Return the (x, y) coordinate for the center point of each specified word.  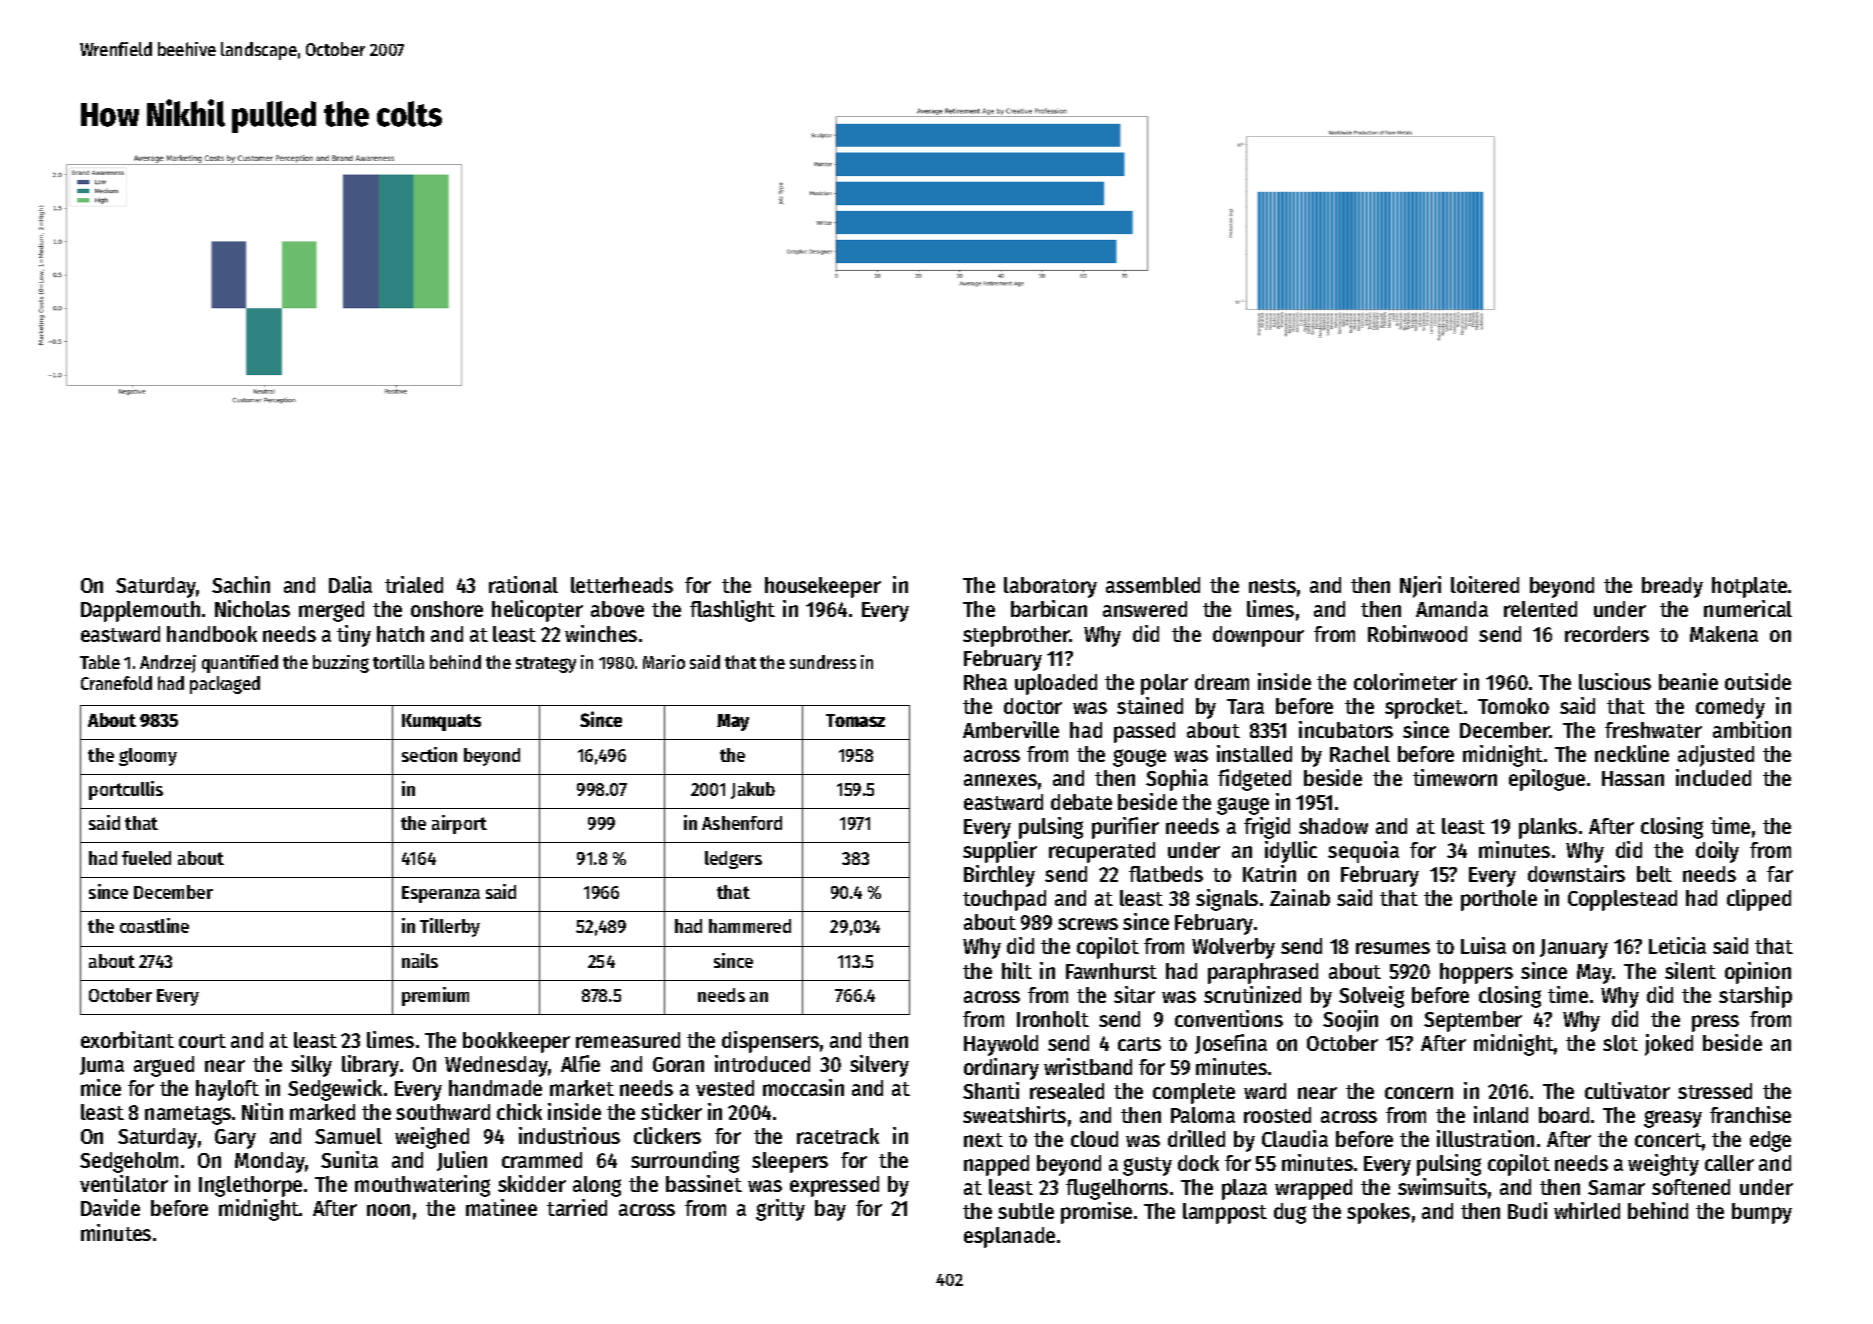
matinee (501, 1207)
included (1713, 777)
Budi (1527, 1210)
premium (435, 996)
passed (1144, 732)
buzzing (341, 664)
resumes (1393, 948)
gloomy (148, 757)
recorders (1607, 634)
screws (1088, 924)
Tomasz (855, 720)
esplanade (1009, 1237)
